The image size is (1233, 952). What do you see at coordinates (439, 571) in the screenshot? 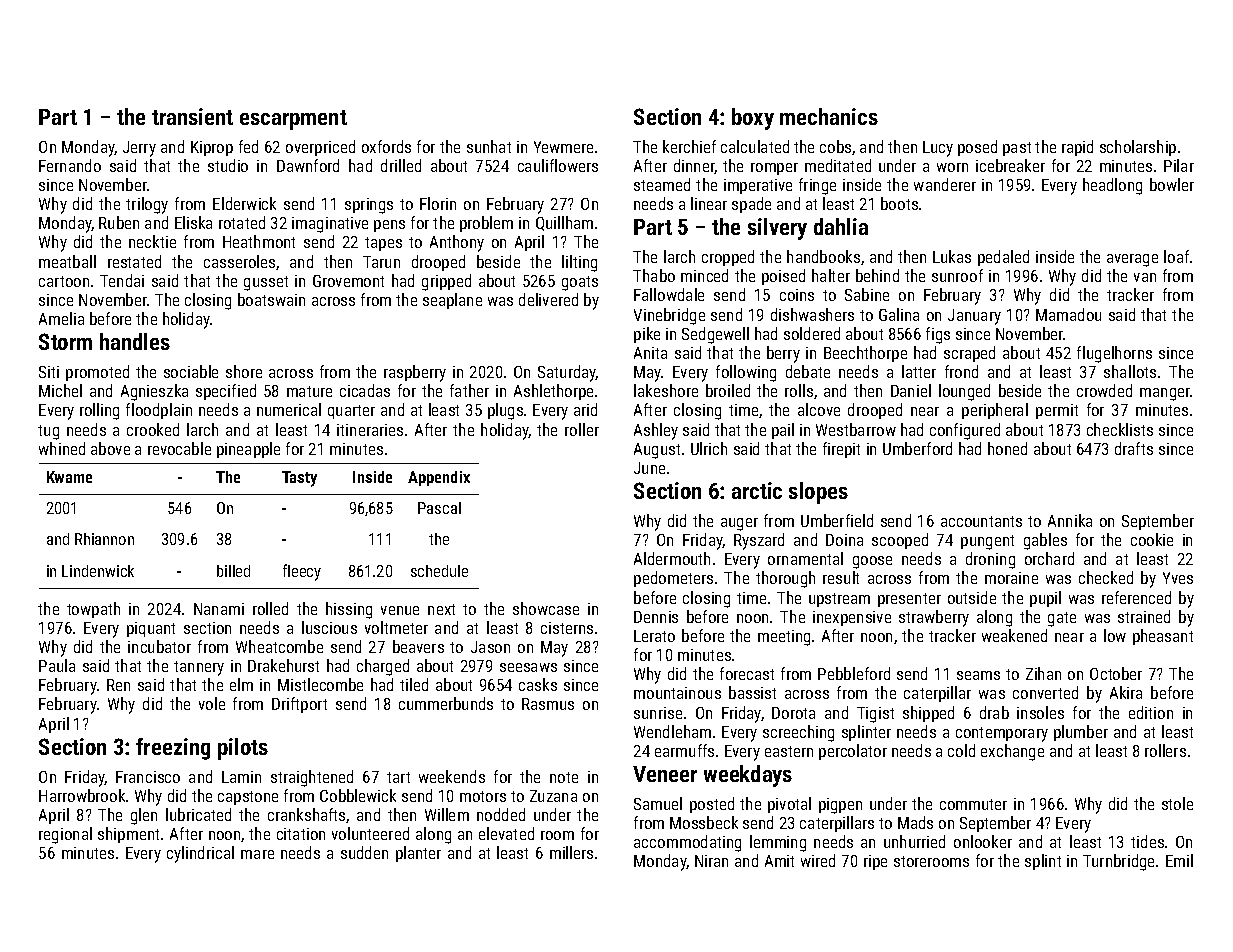
I see `schedule` at bounding box center [439, 571].
